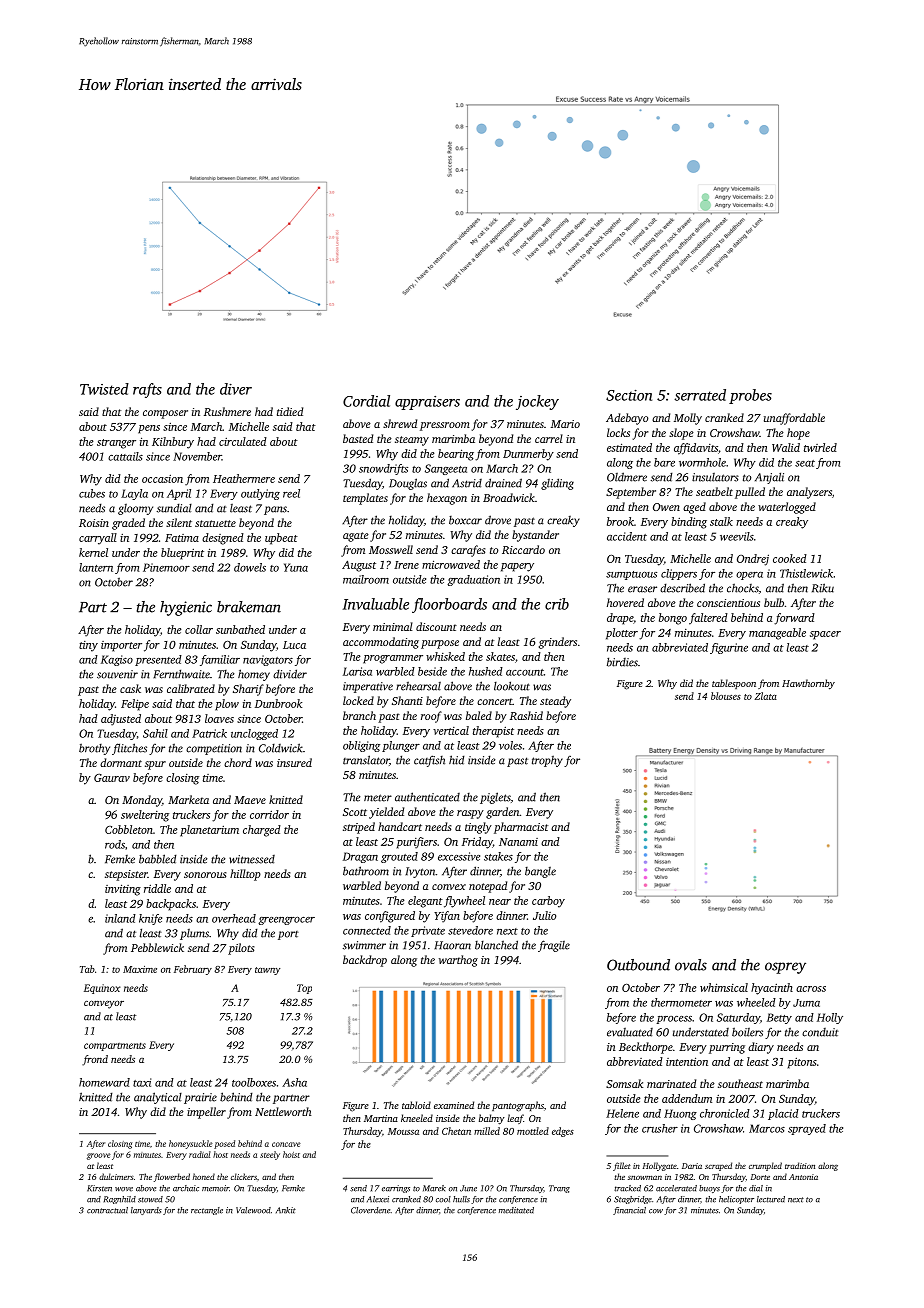  I want to click on meditated, so click(516, 1210).
